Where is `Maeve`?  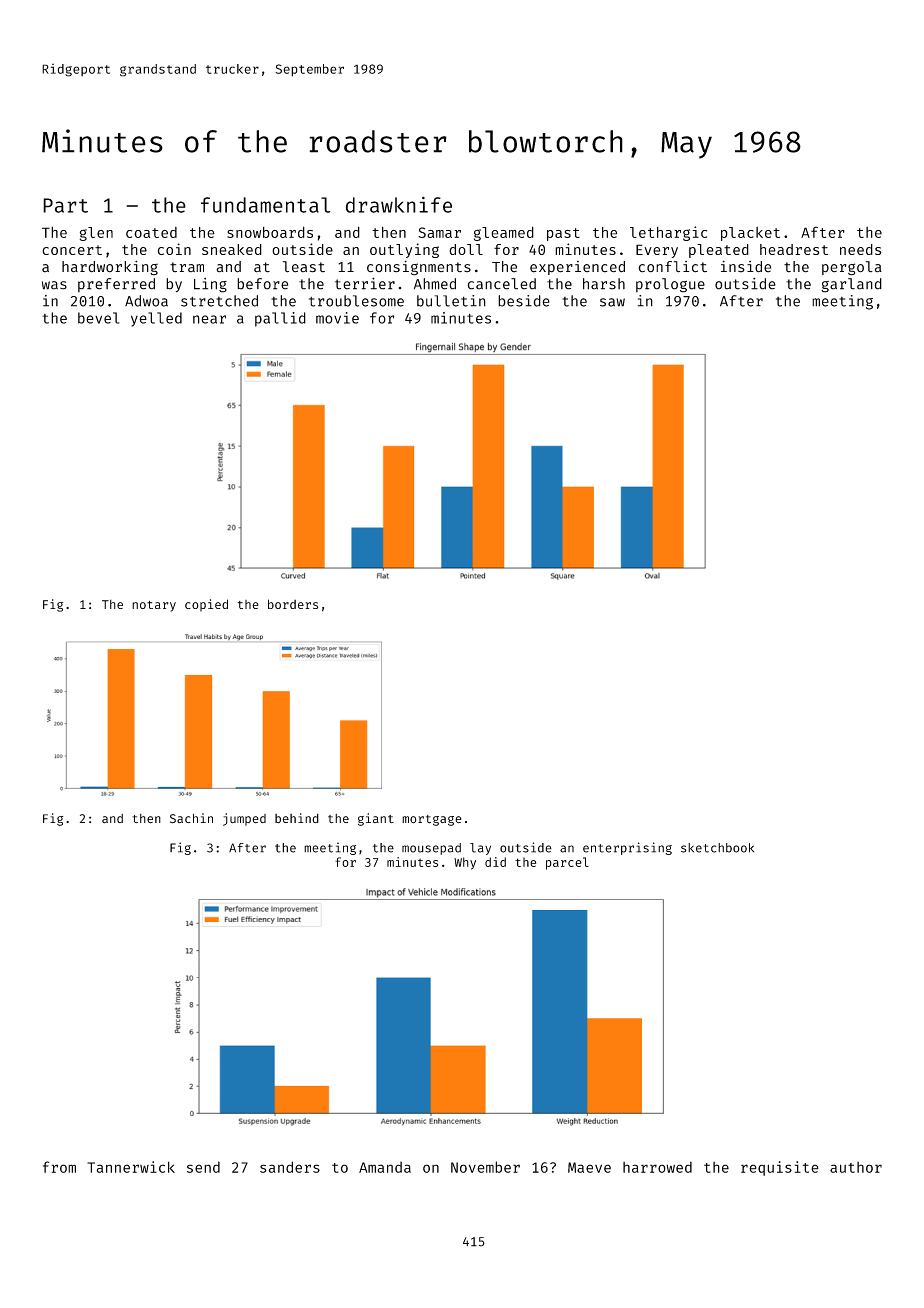
Maeve is located at coordinates (589, 1167).
